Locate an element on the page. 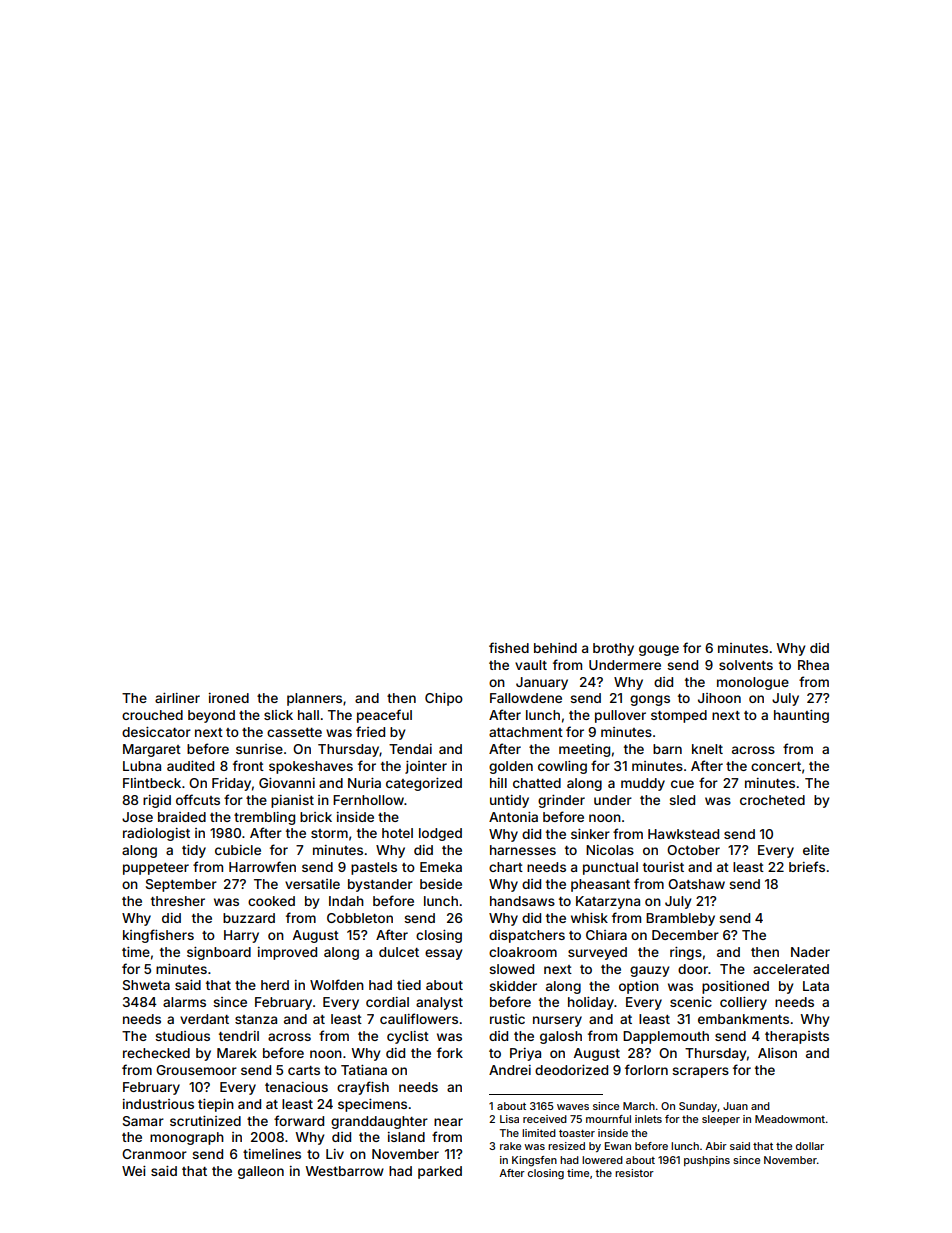  Dapplemouth is located at coordinates (666, 1037).
